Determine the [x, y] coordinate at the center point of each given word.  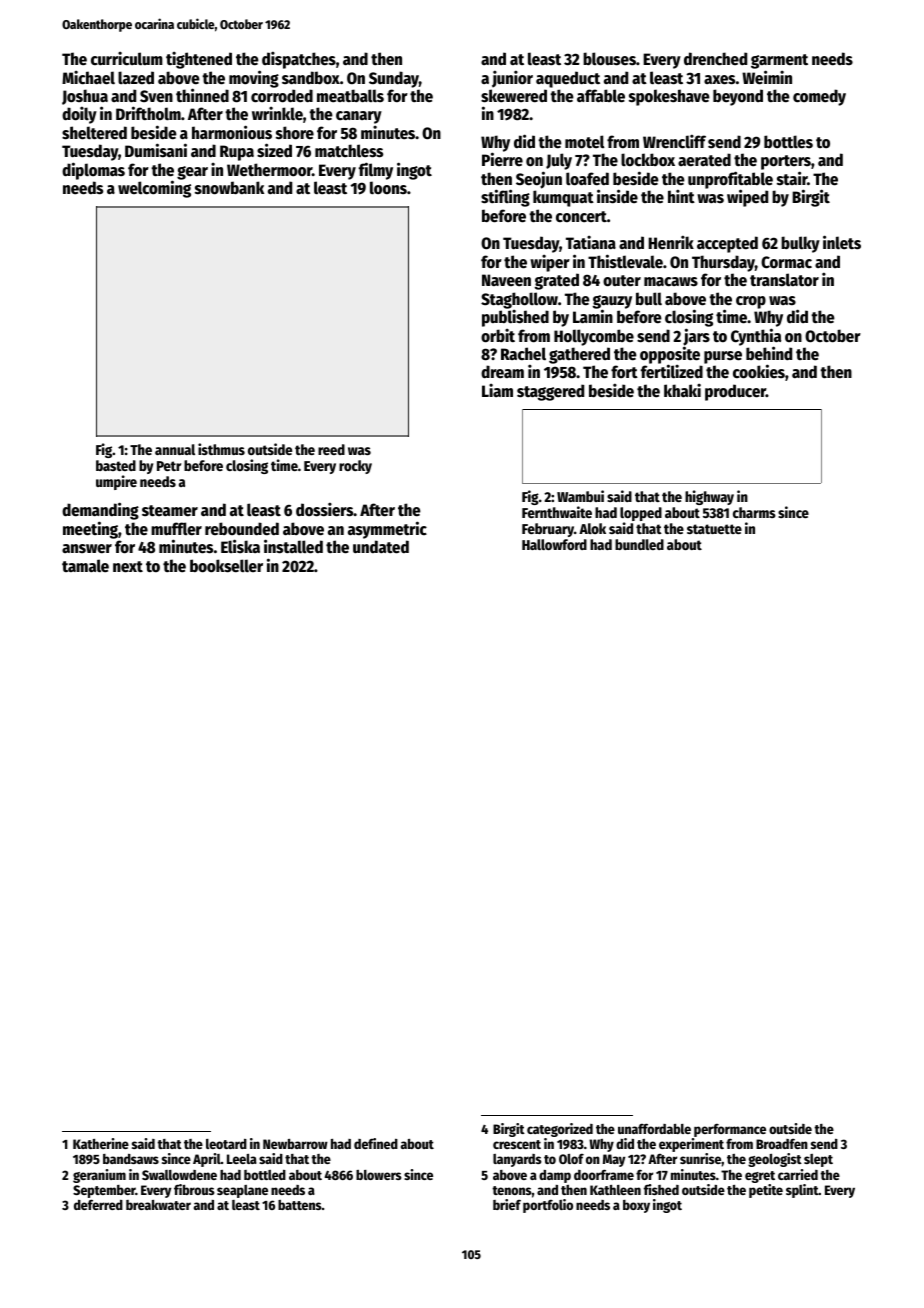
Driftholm [148, 113]
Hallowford [554, 544]
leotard [226, 1144]
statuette [714, 529]
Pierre [502, 159]
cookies [759, 371]
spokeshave [669, 97]
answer [87, 549]
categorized [560, 1130]
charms [754, 512]
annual [175, 449]
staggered [550, 392]
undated [381, 547]
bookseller [226, 566]
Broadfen [782, 1144]
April [207, 1160]
